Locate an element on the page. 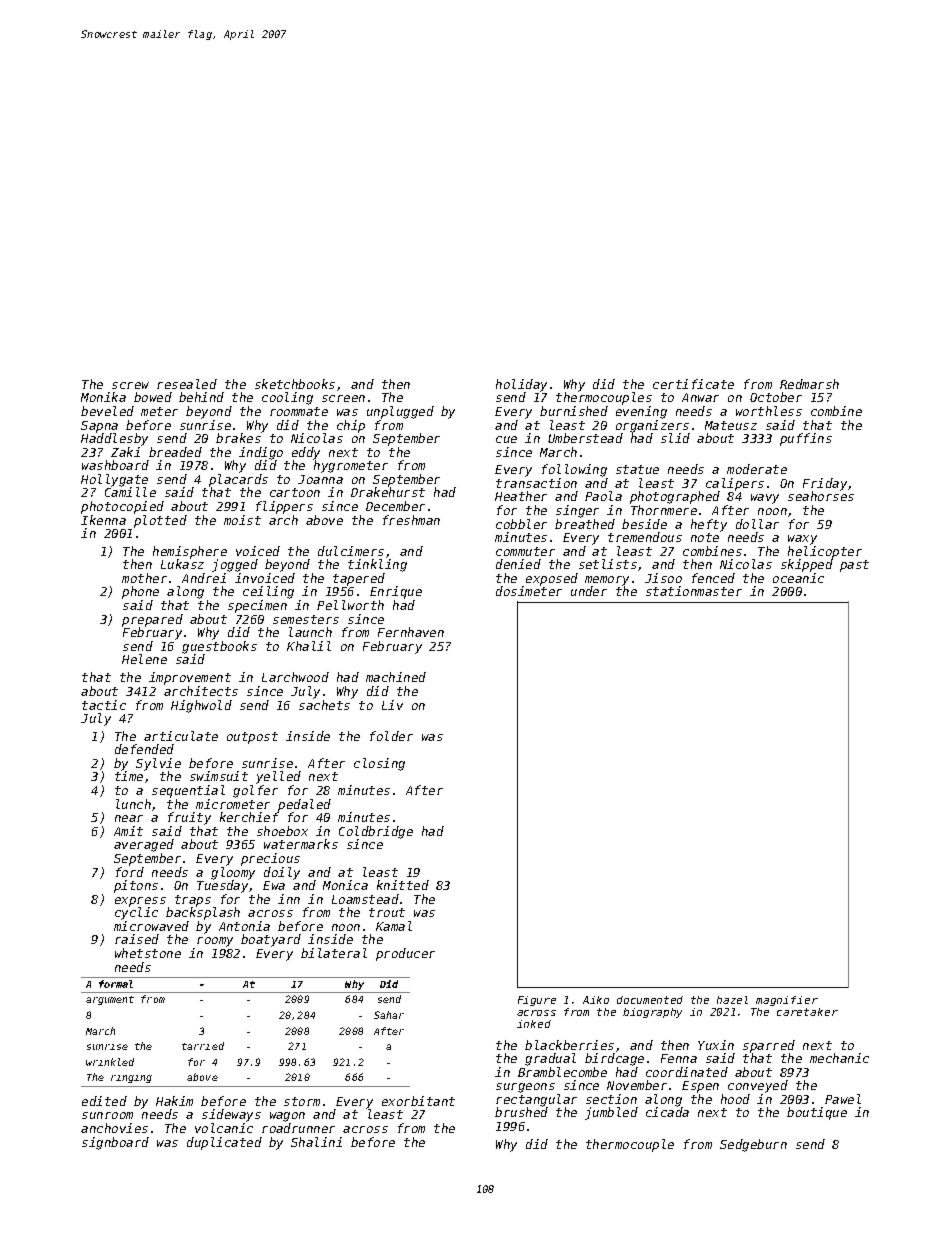 The height and width of the image is (1233, 952). argument is located at coordinates (110, 1000).
